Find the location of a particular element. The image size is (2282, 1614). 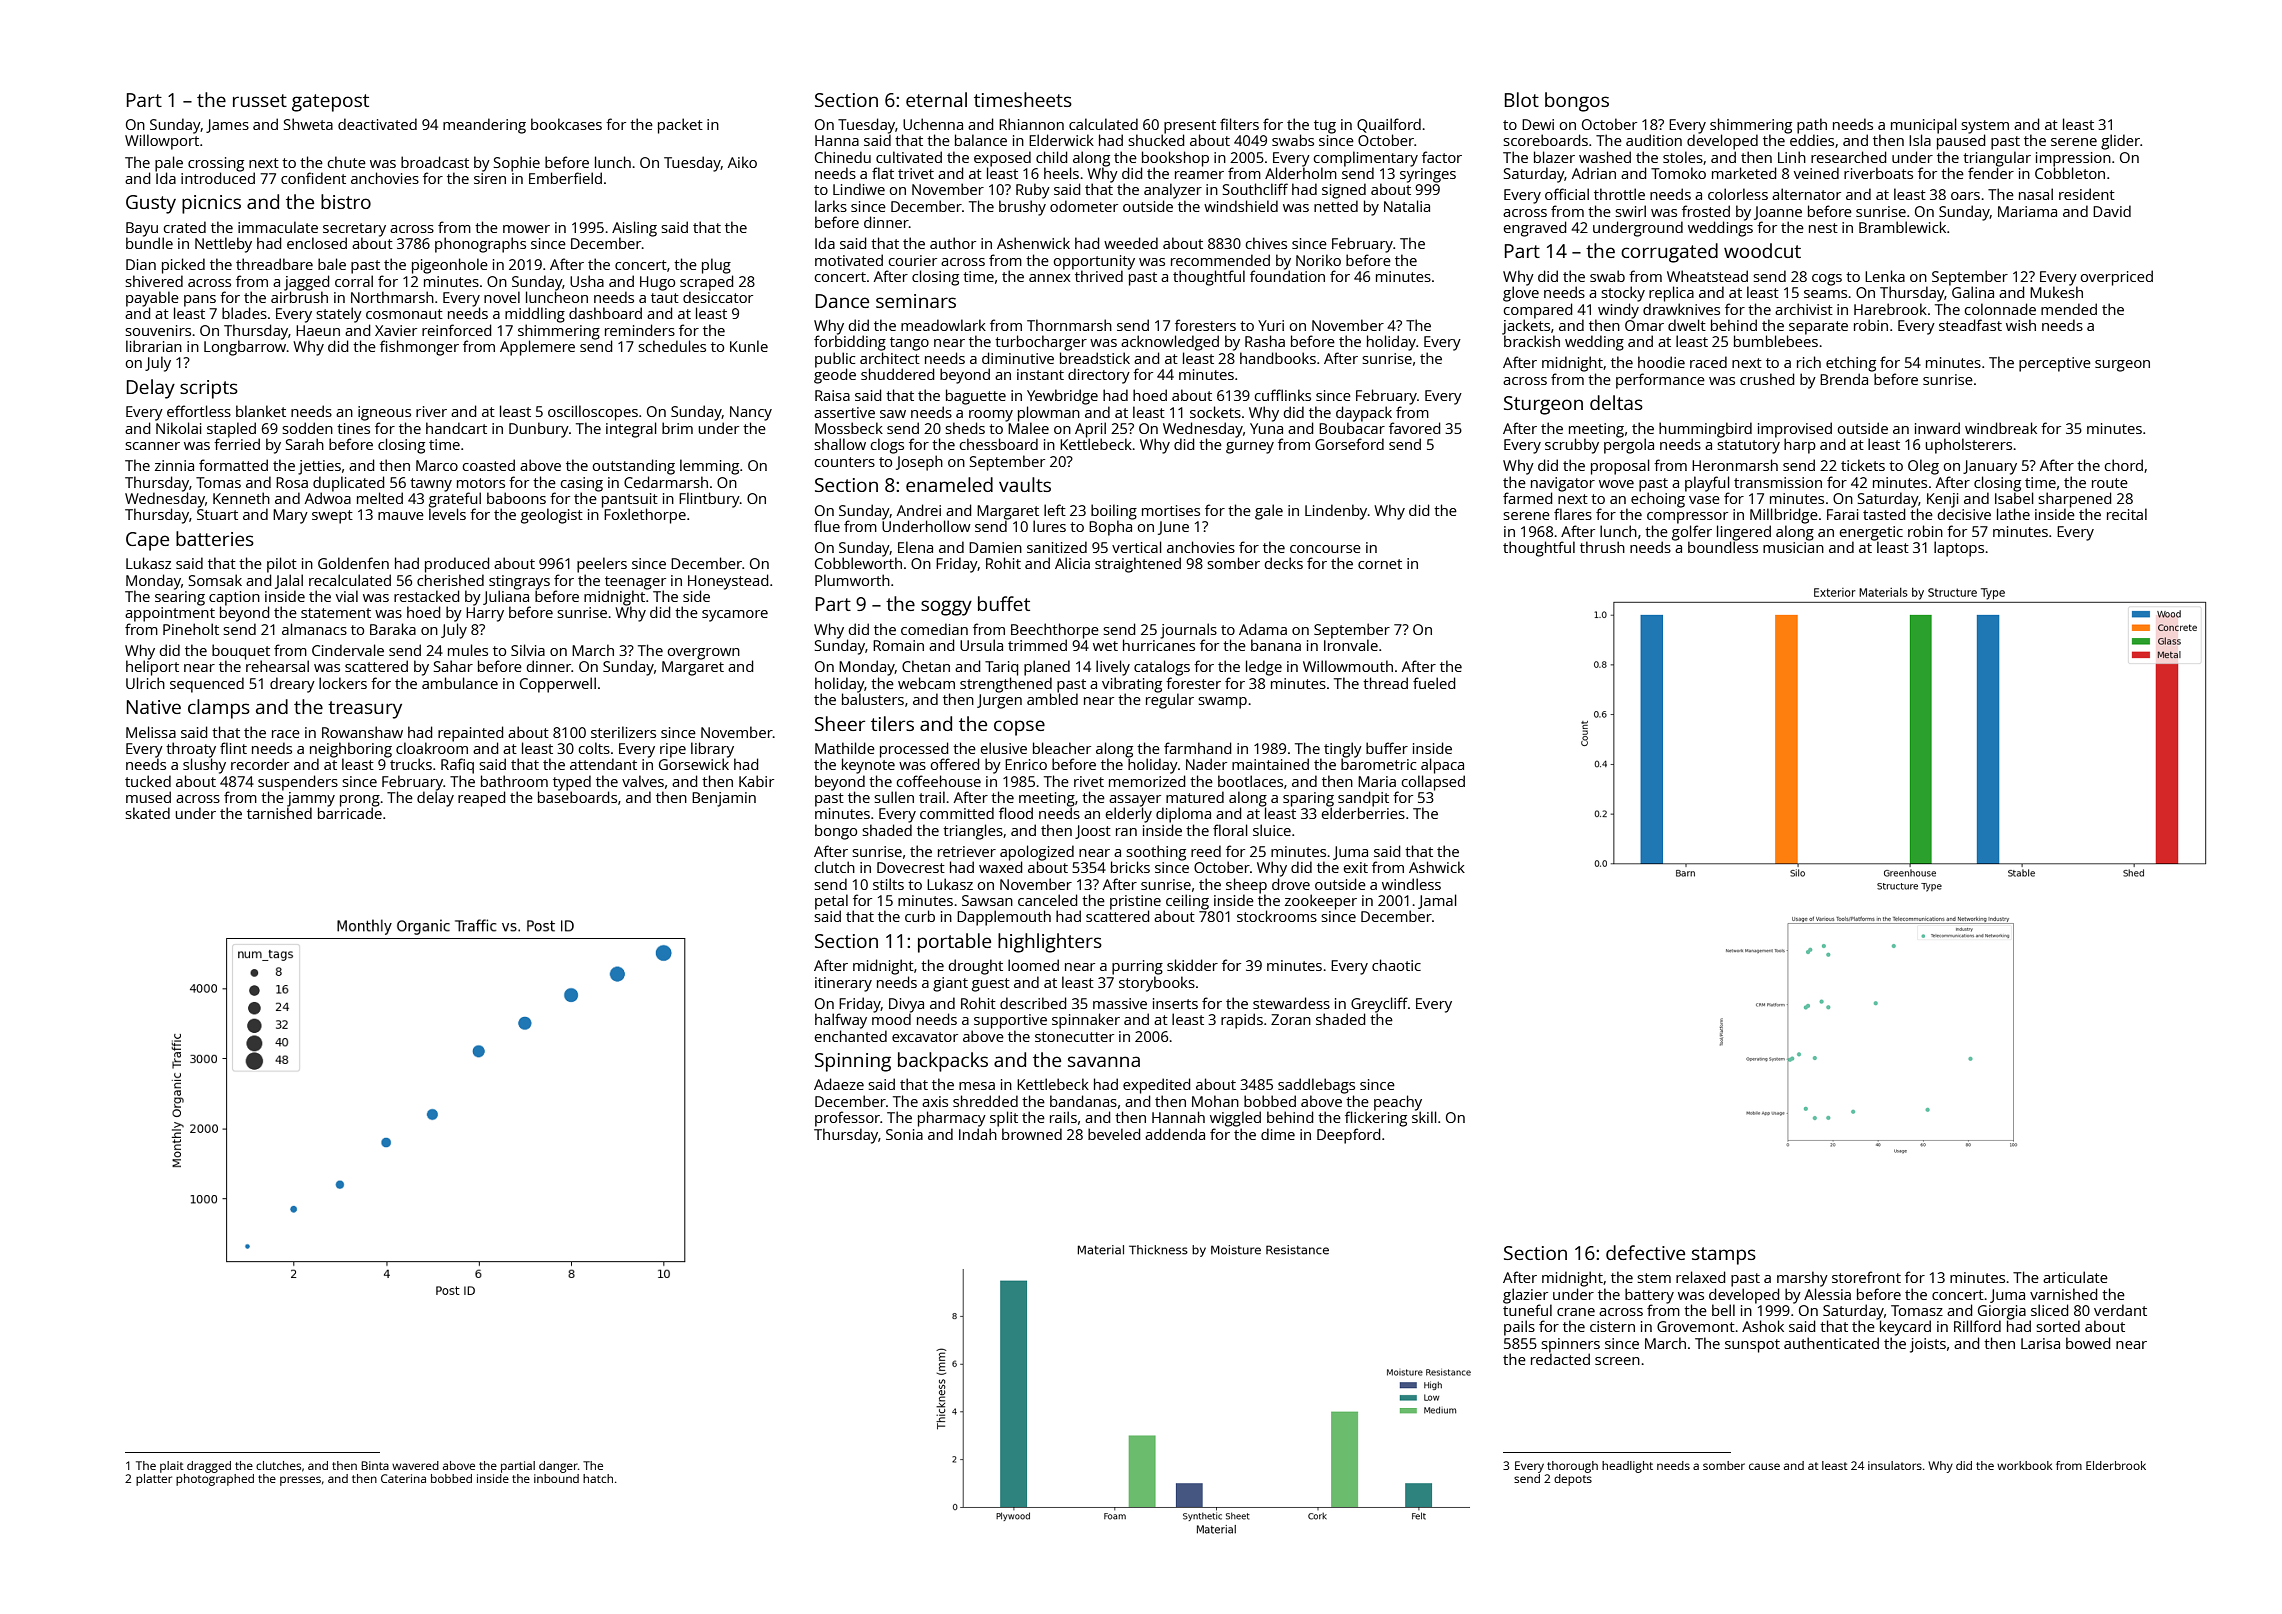

dragged is located at coordinates (209, 1467).
